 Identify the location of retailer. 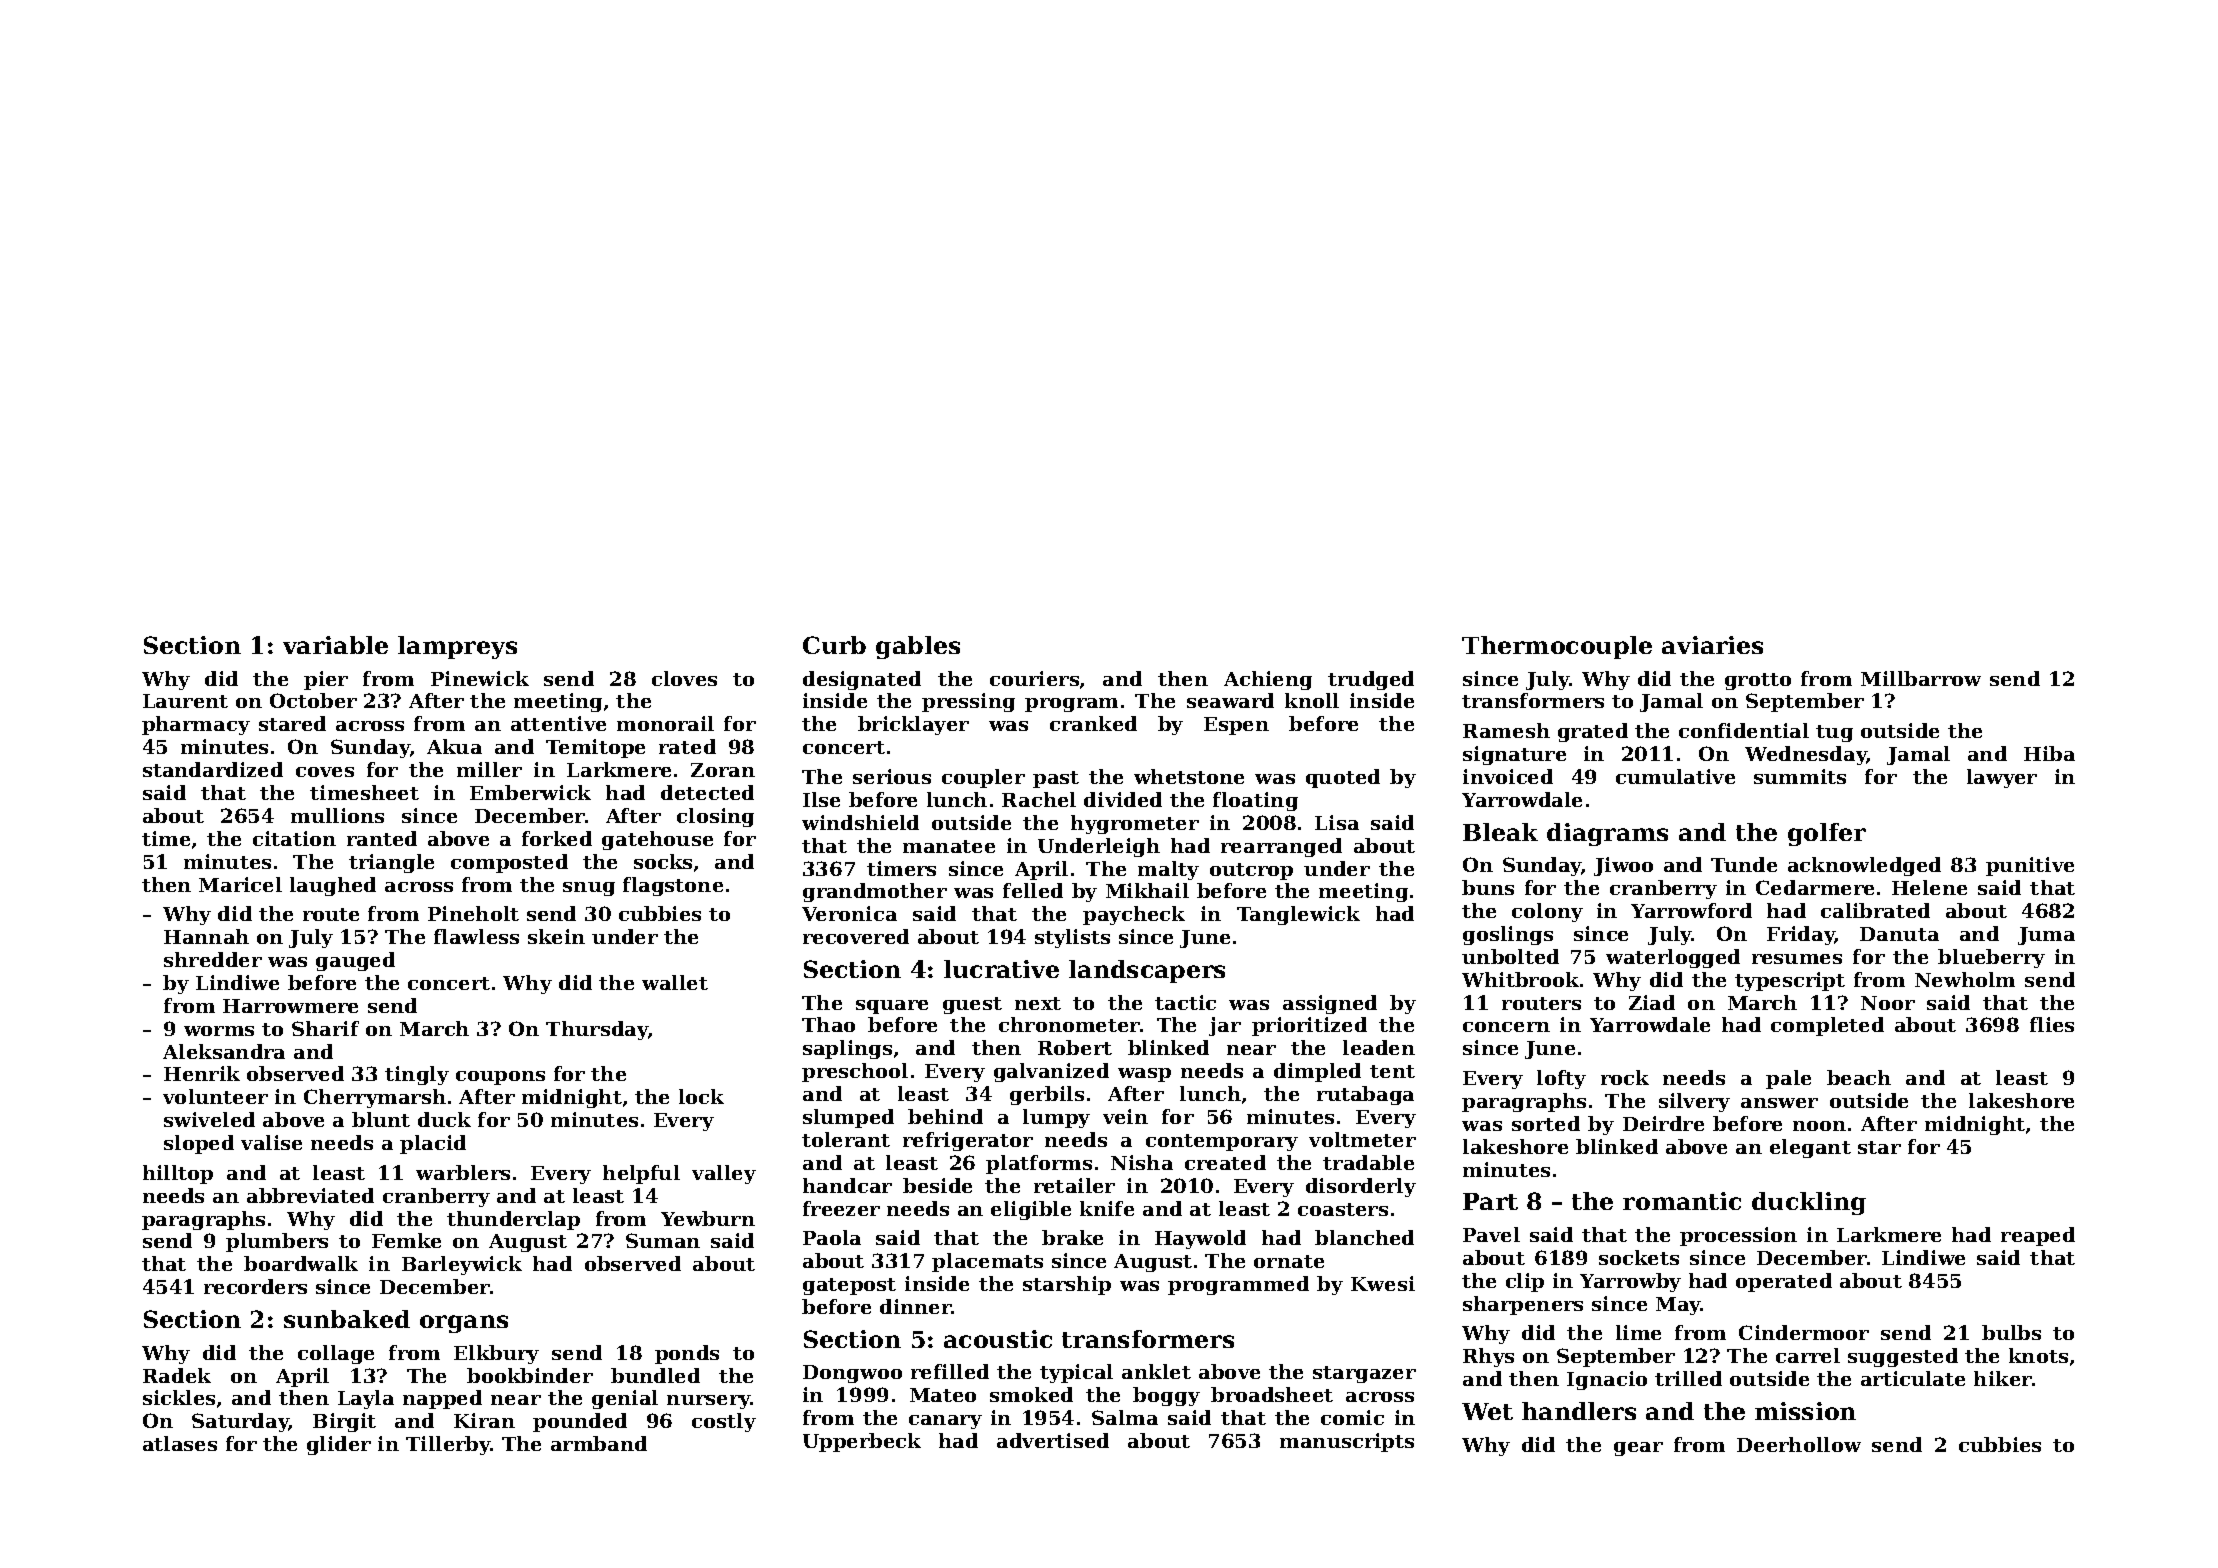
(1074, 1185).
